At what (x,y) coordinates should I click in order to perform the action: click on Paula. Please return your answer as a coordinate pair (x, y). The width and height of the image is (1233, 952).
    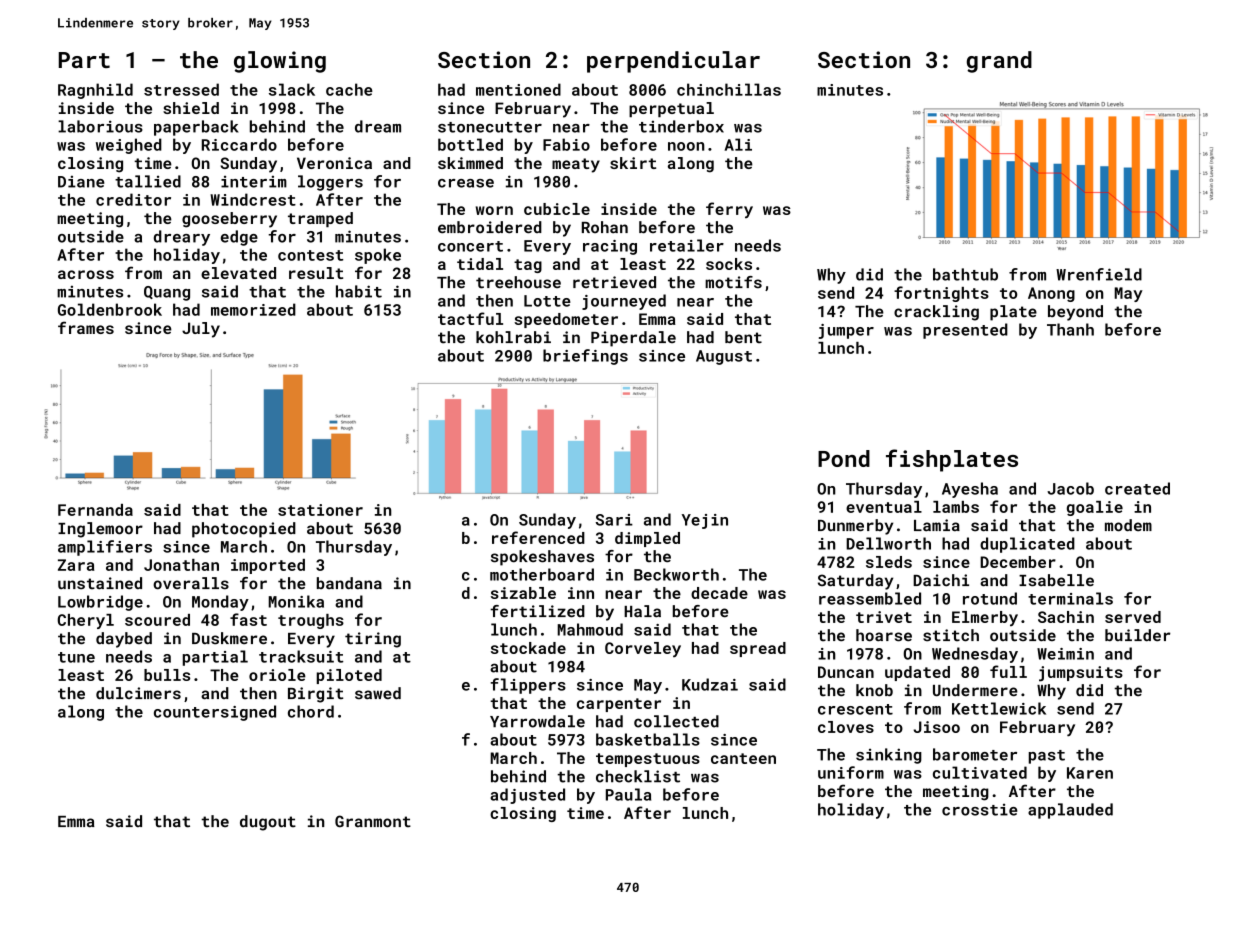
    Looking at the image, I should click on (628, 794).
